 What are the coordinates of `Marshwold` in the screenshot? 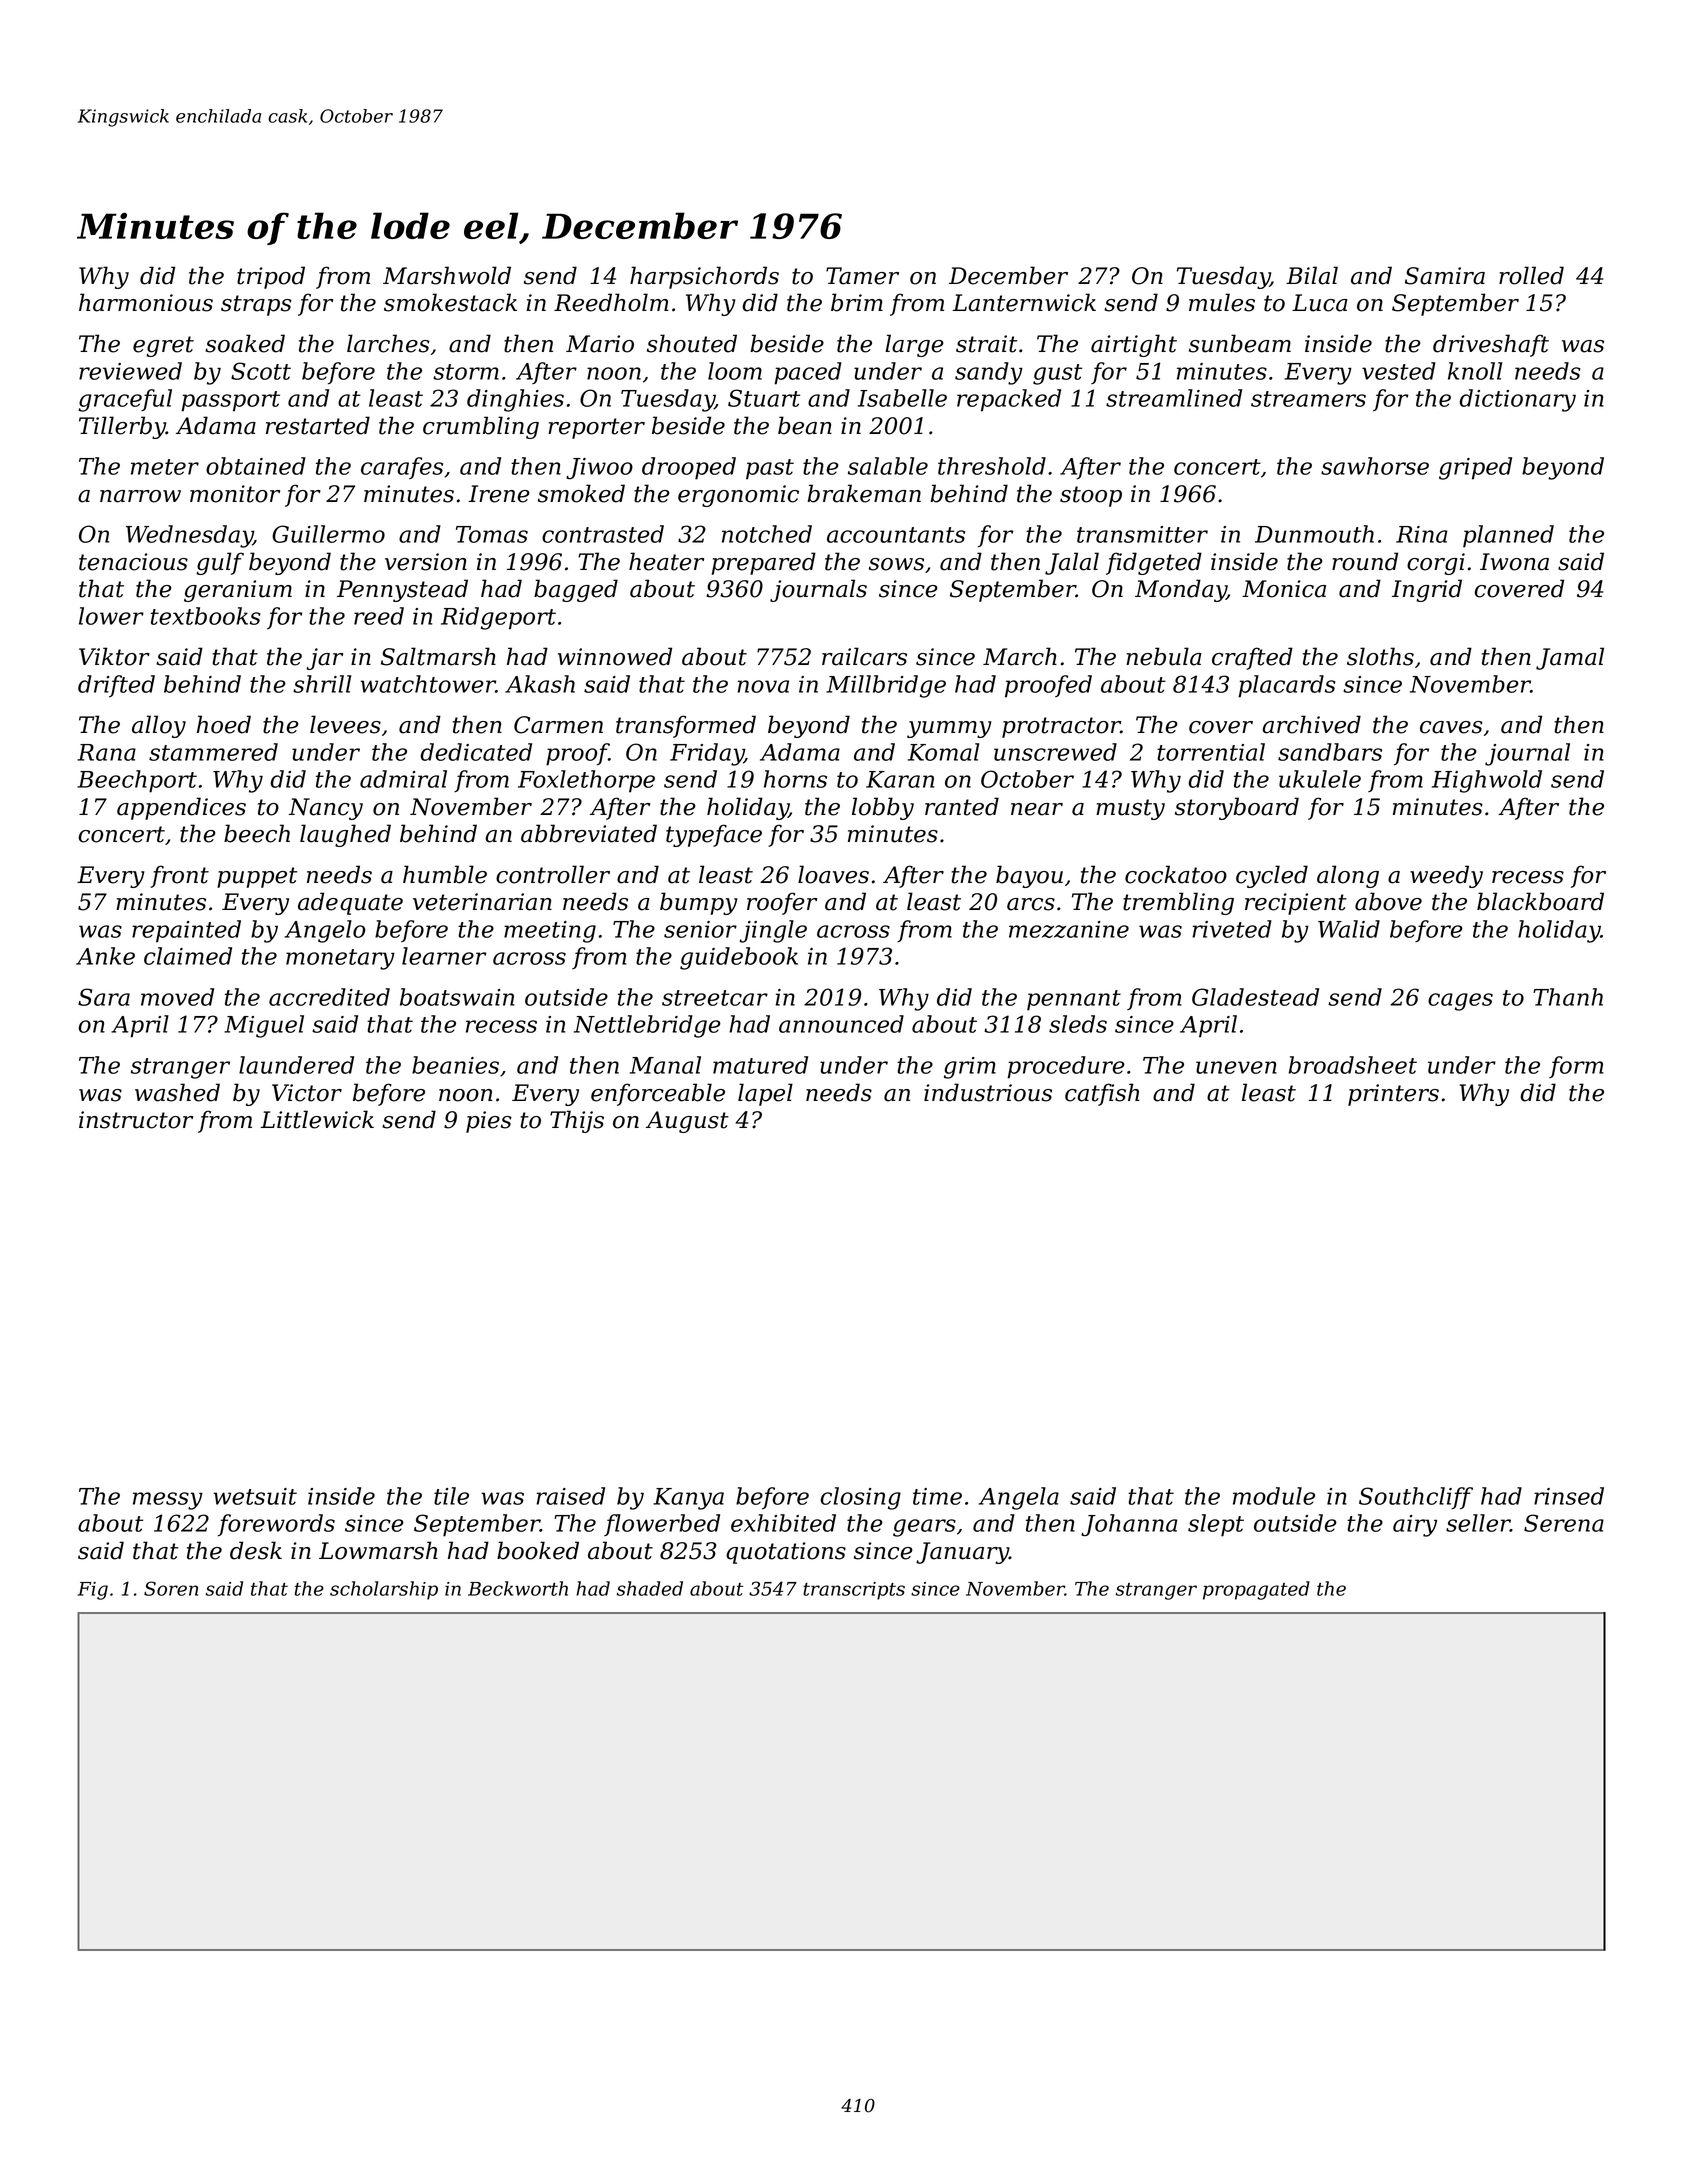 It's located at (447, 275).
